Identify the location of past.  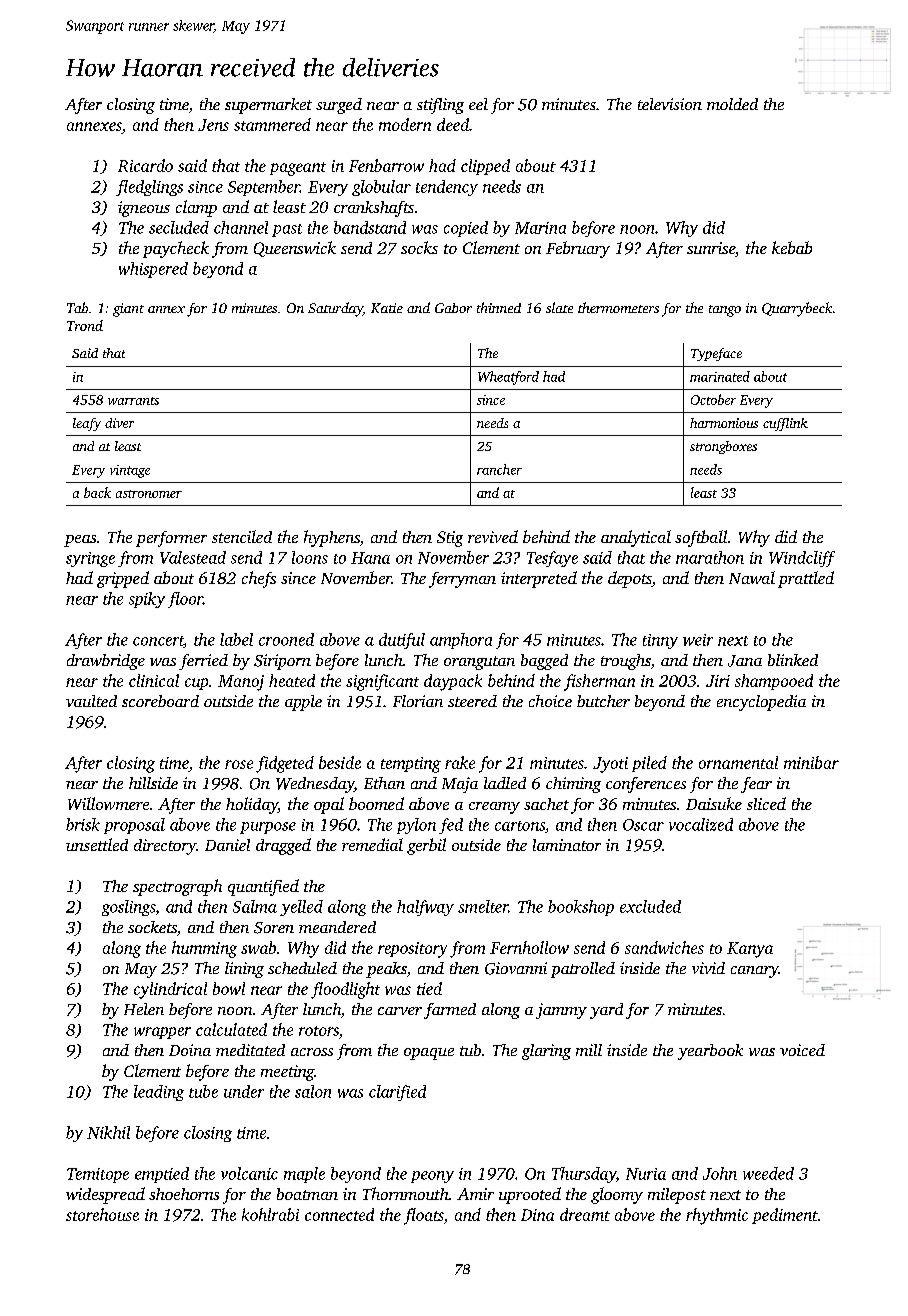
(287, 230).
